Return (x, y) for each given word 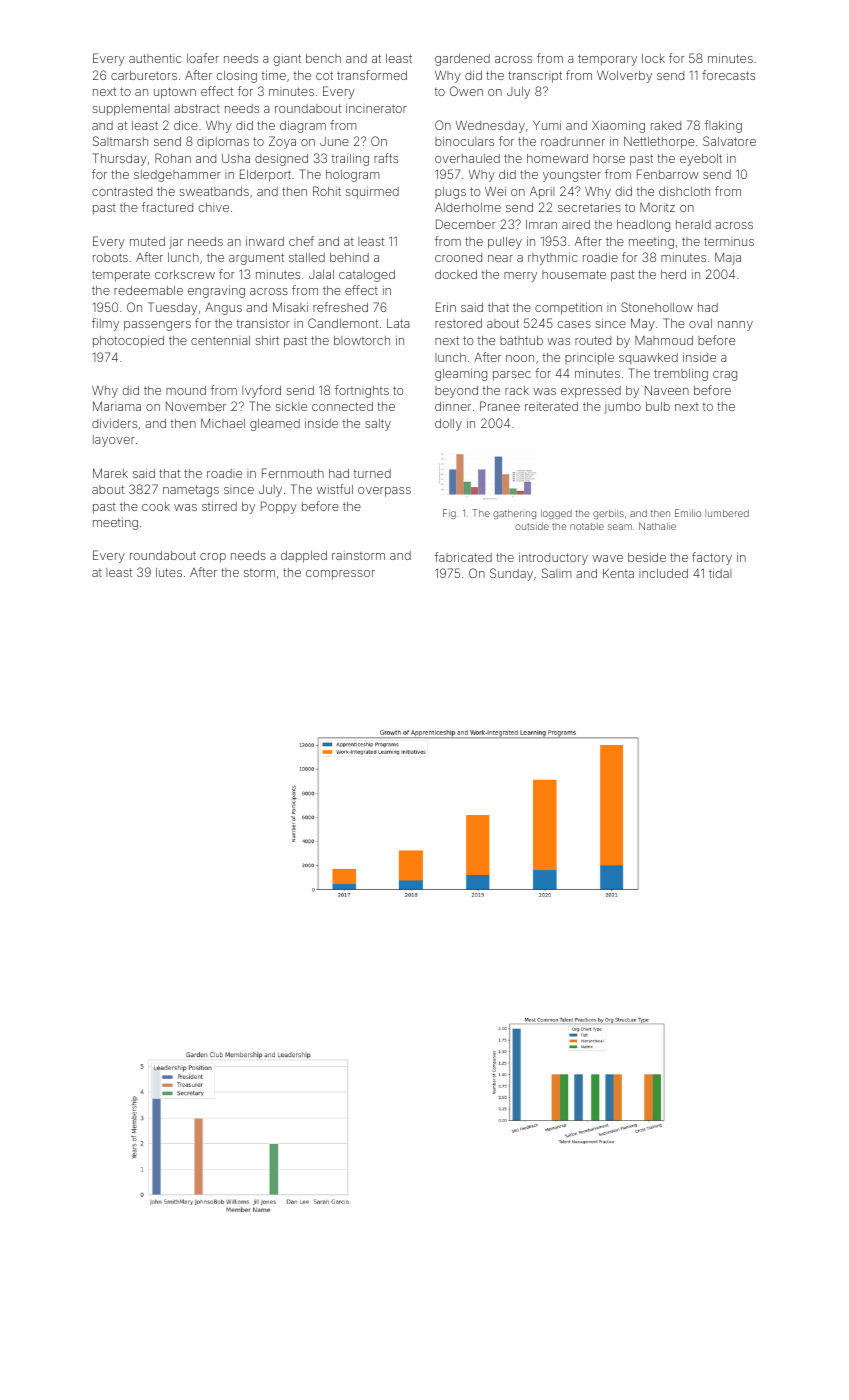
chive (214, 207)
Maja (728, 258)
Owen (466, 91)
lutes (169, 572)
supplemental (131, 110)
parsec (512, 376)
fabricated (463, 557)
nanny (735, 326)
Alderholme (468, 207)
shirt (267, 340)
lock (653, 58)
